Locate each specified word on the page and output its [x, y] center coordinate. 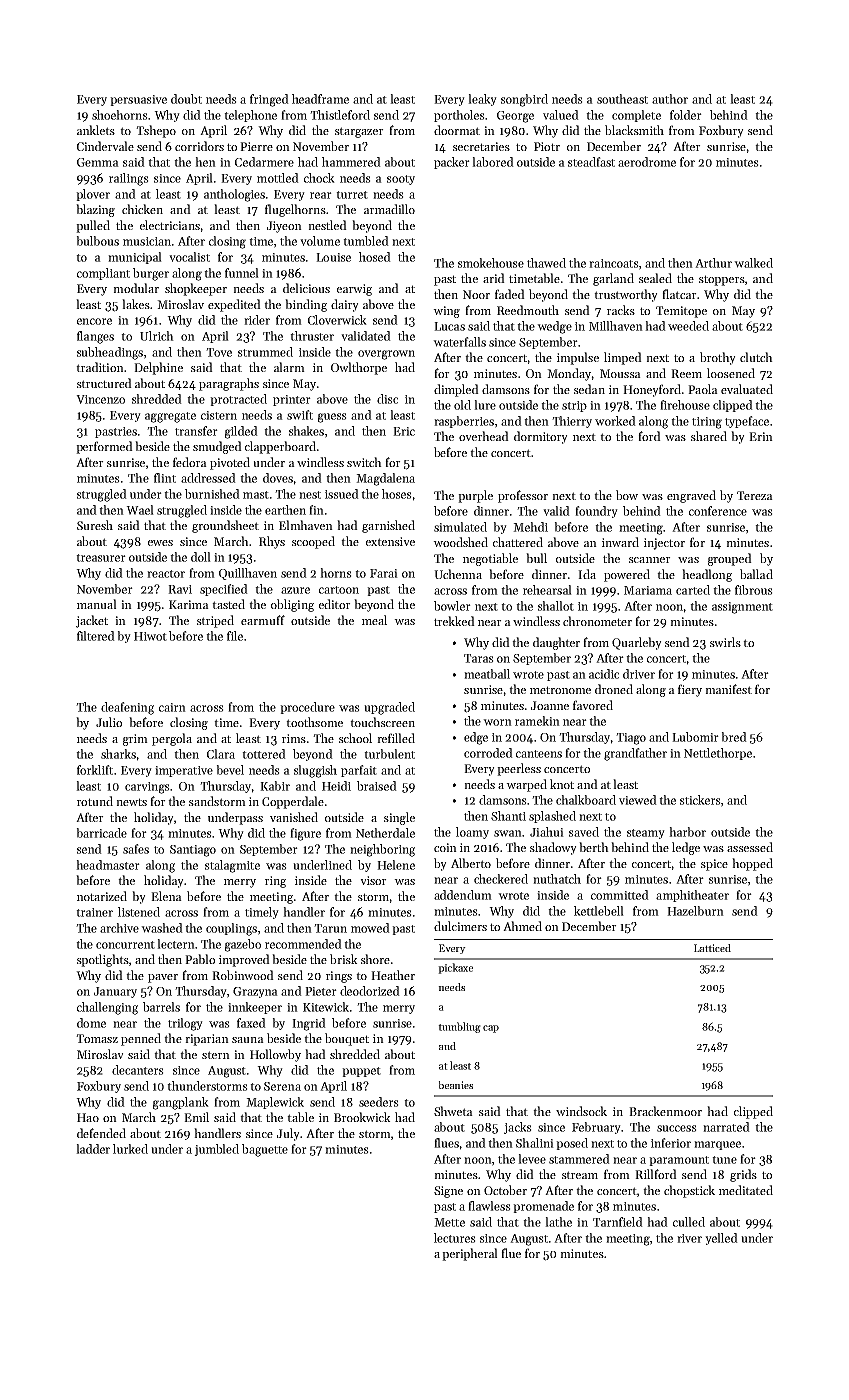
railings [129, 179]
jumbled [216, 1150]
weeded [688, 326]
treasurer [101, 558]
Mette [449, 1222]
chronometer [597, 621]
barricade [101, 833]
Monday [569, 374]
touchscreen [382, 722]
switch [364, 462]
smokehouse [491, 263]
